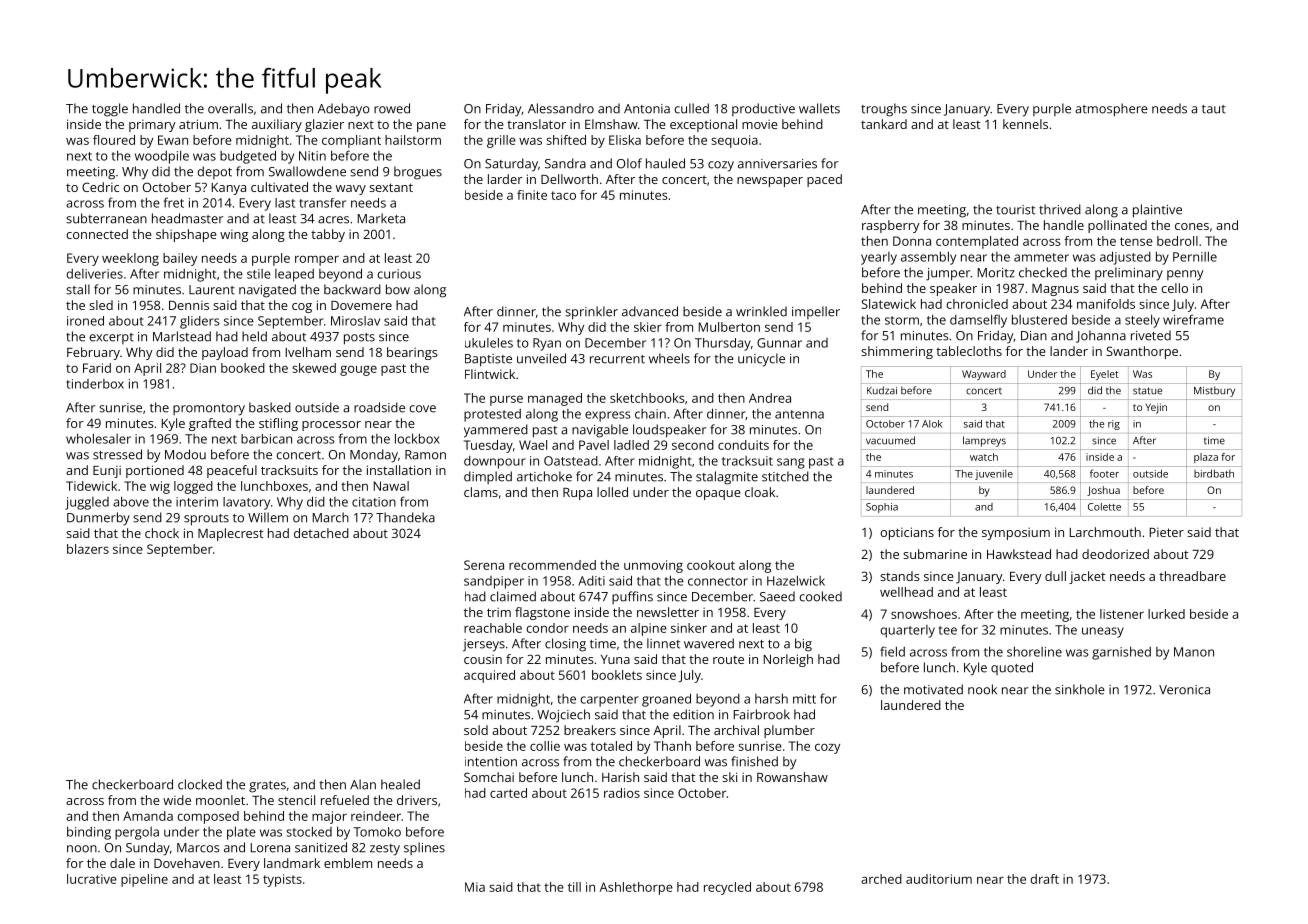 This page has width=1308, height=924. What do you see at coordinates (591, 313) in the page?
I see `sprinkler` at bounding box center [591, 313].
